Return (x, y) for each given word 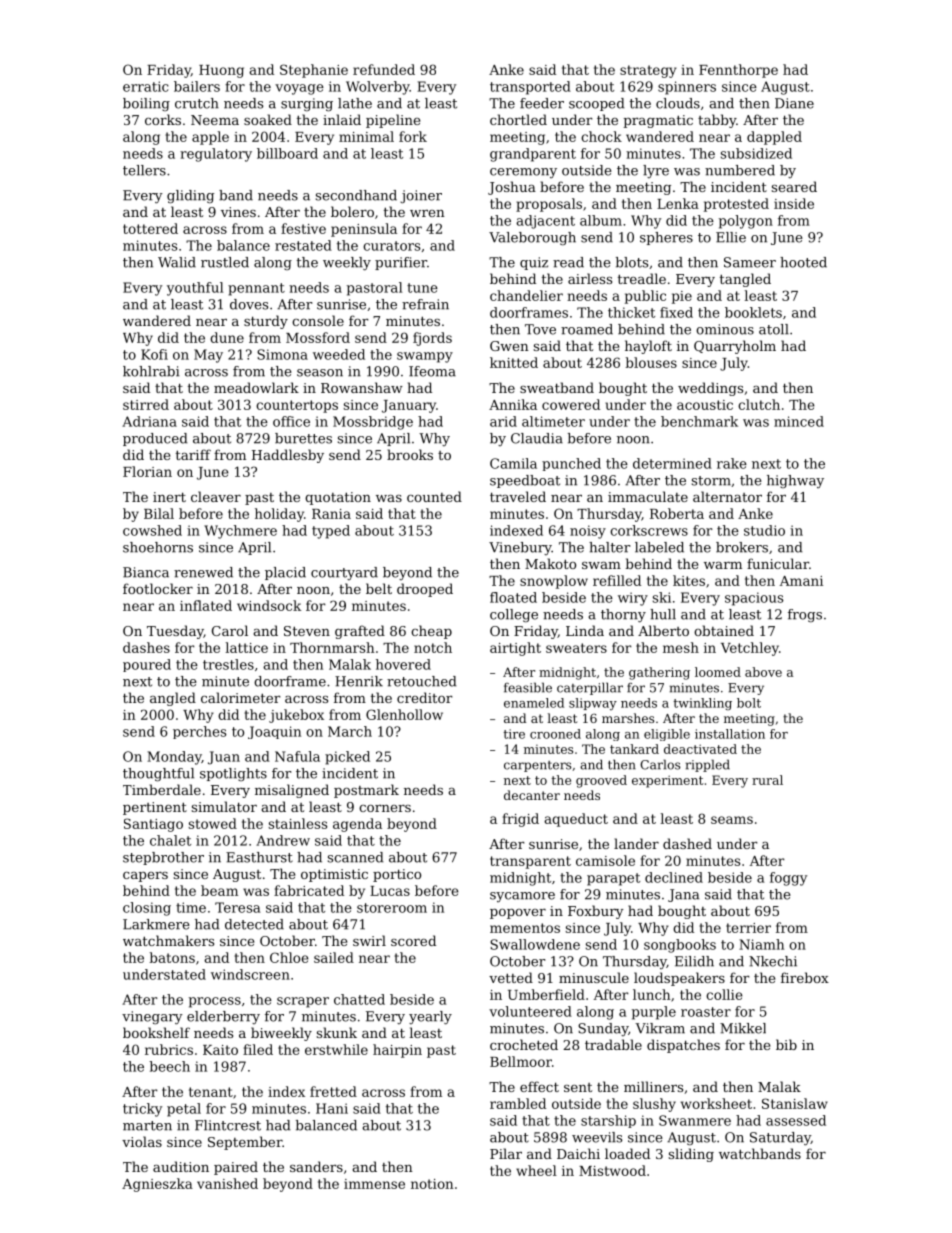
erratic (146, 86)
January (409, 406)
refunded (384, 69)
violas (142, 1141)
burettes (303, 438)
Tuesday (175, 632)
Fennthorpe (738, 71)
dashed (687, 843)
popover (518, 914)
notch (433, 647)
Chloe (289, 957)
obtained (724, 630)
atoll (774, 329)
